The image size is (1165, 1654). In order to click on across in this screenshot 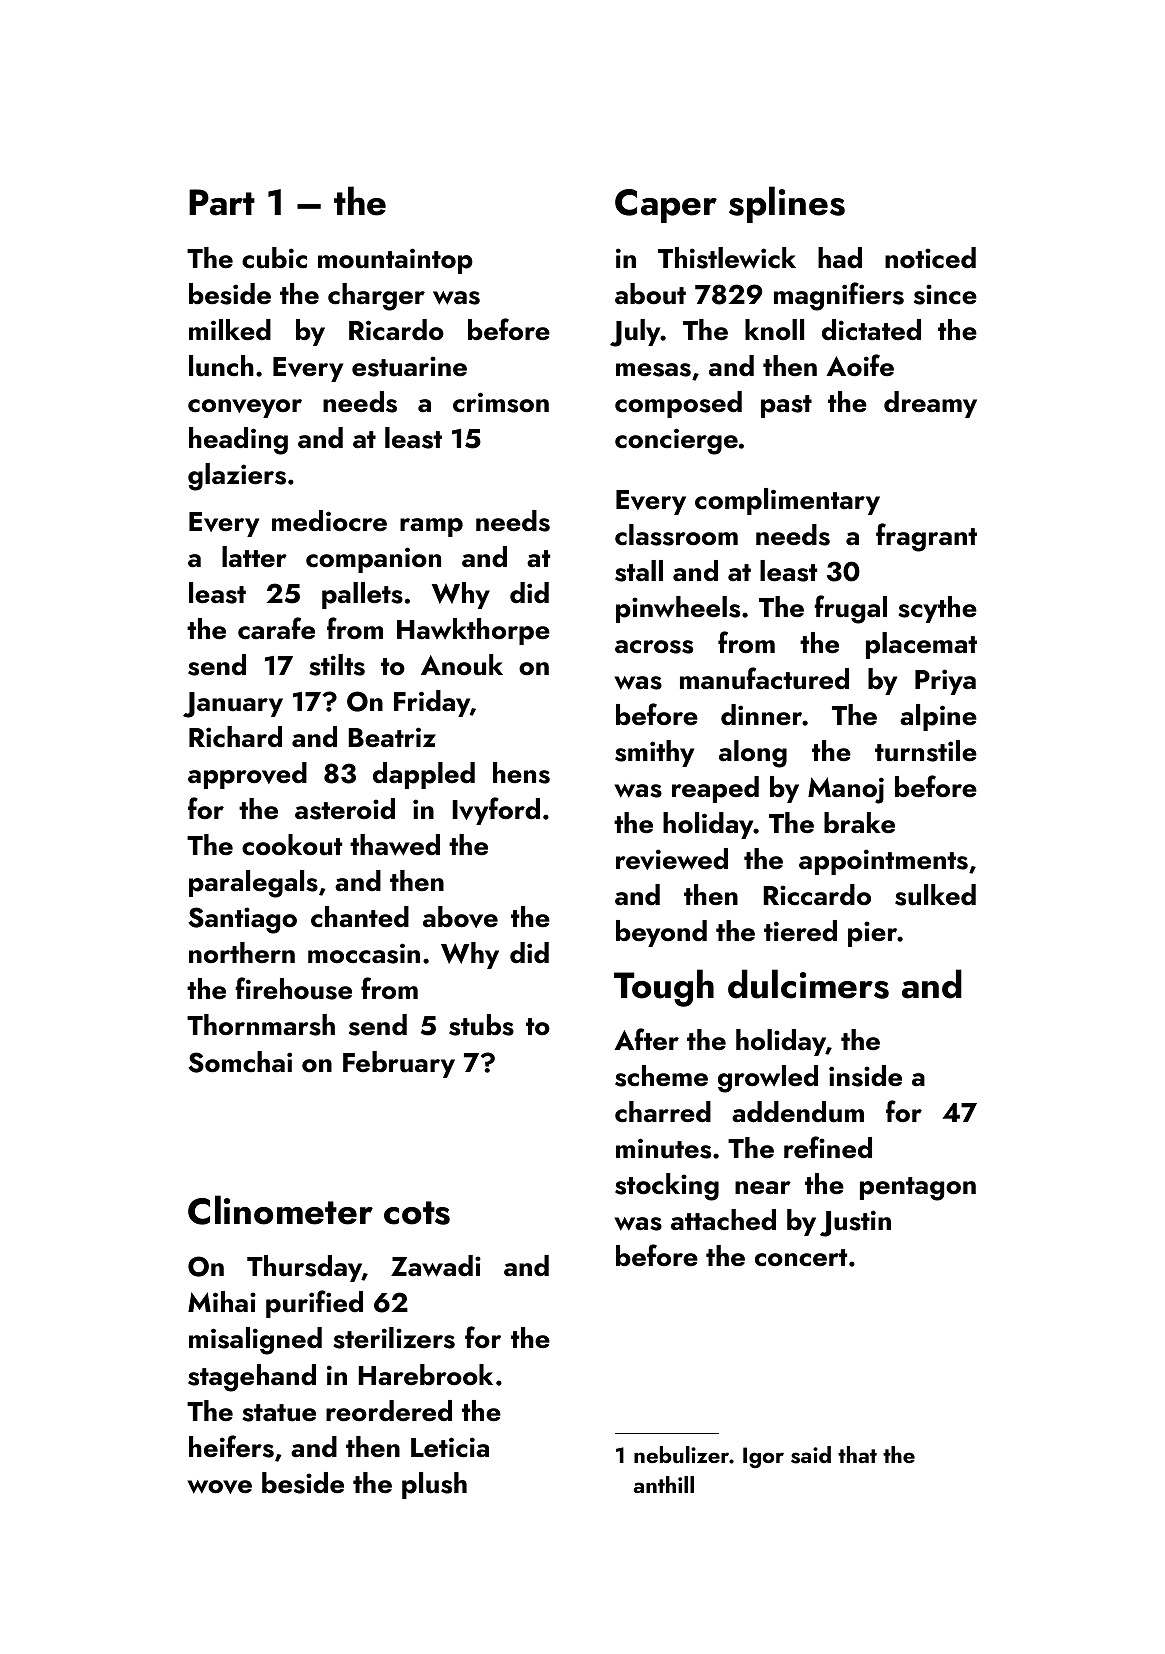, I will do `click(654, 647)`.
